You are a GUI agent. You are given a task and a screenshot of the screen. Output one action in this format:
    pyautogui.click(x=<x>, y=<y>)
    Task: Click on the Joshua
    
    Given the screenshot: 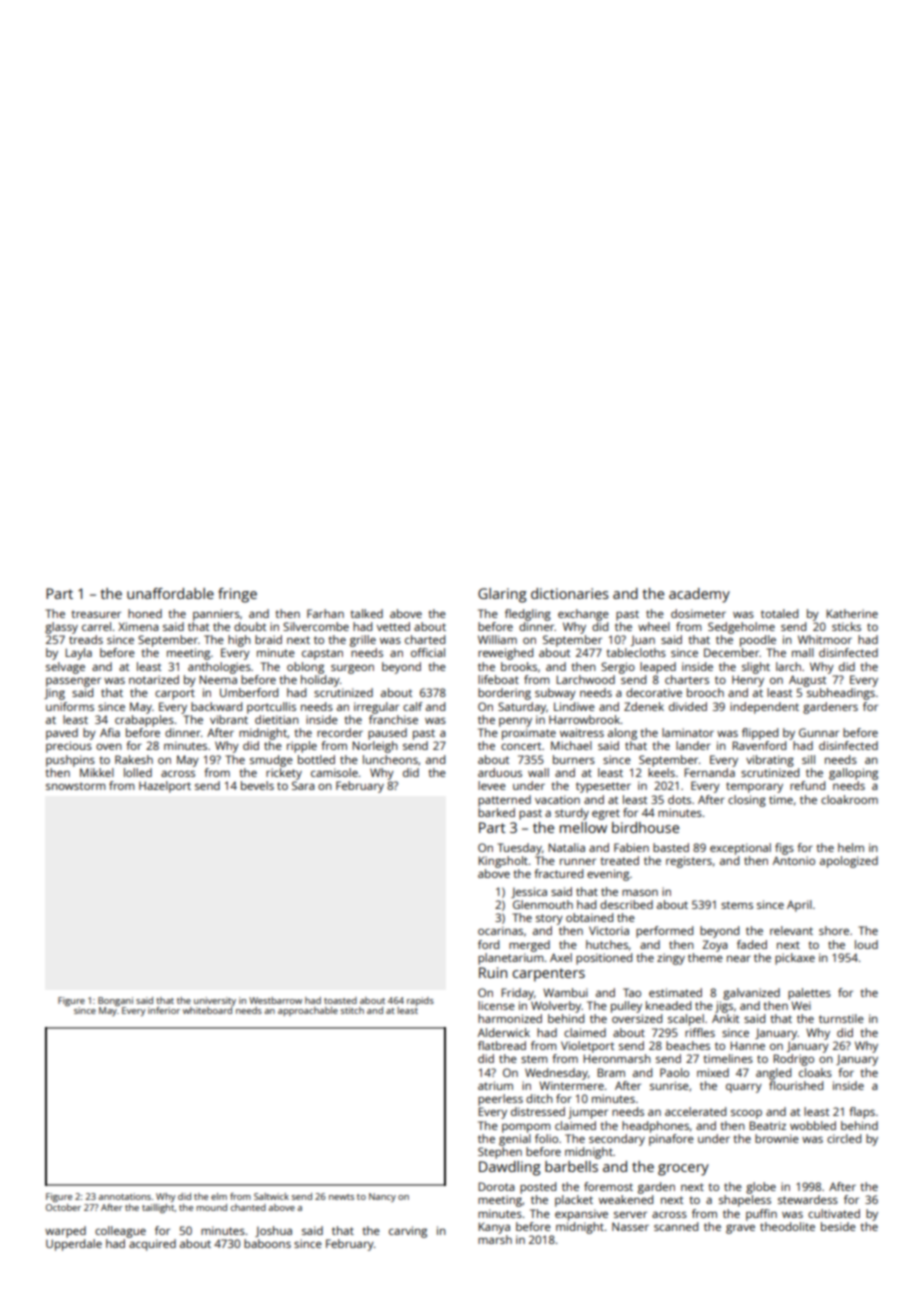 What is the action you would take?
    pyautogui.click(x=273, y=1231)
